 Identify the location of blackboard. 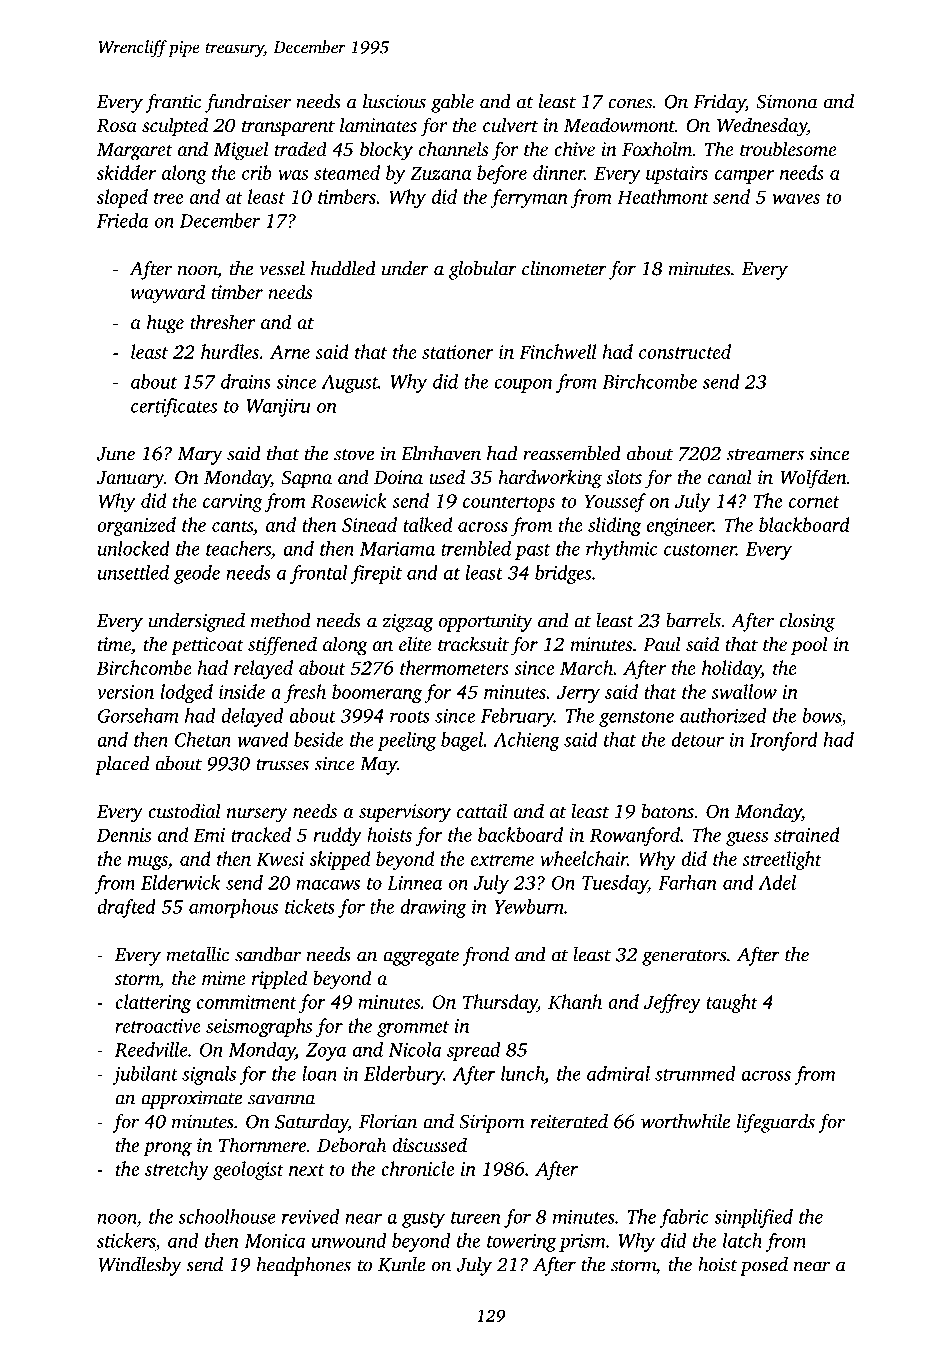
(804, 524).
